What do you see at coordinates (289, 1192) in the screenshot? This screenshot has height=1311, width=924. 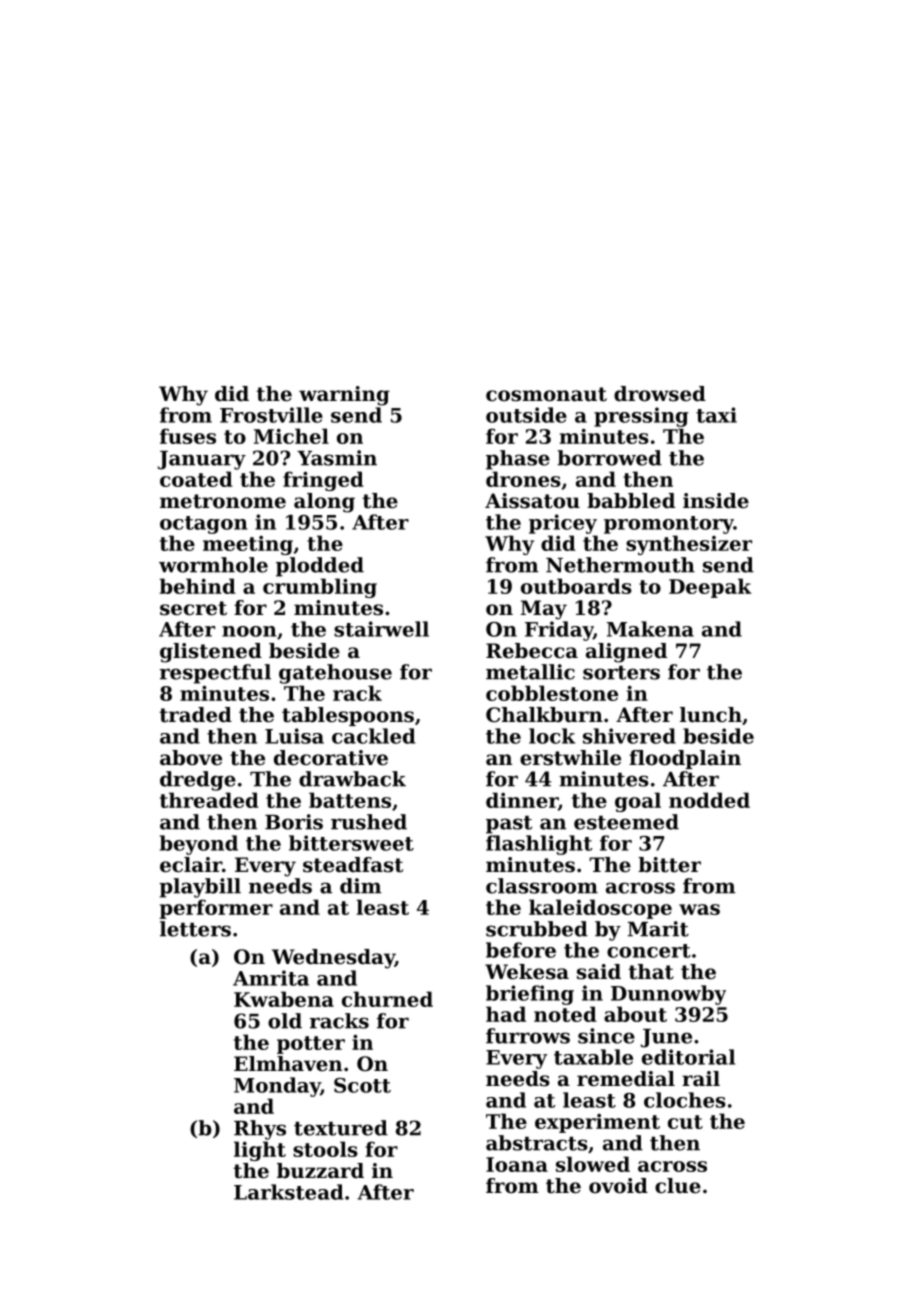 I see `Larkstead` at bounding box center [289, 1192].
